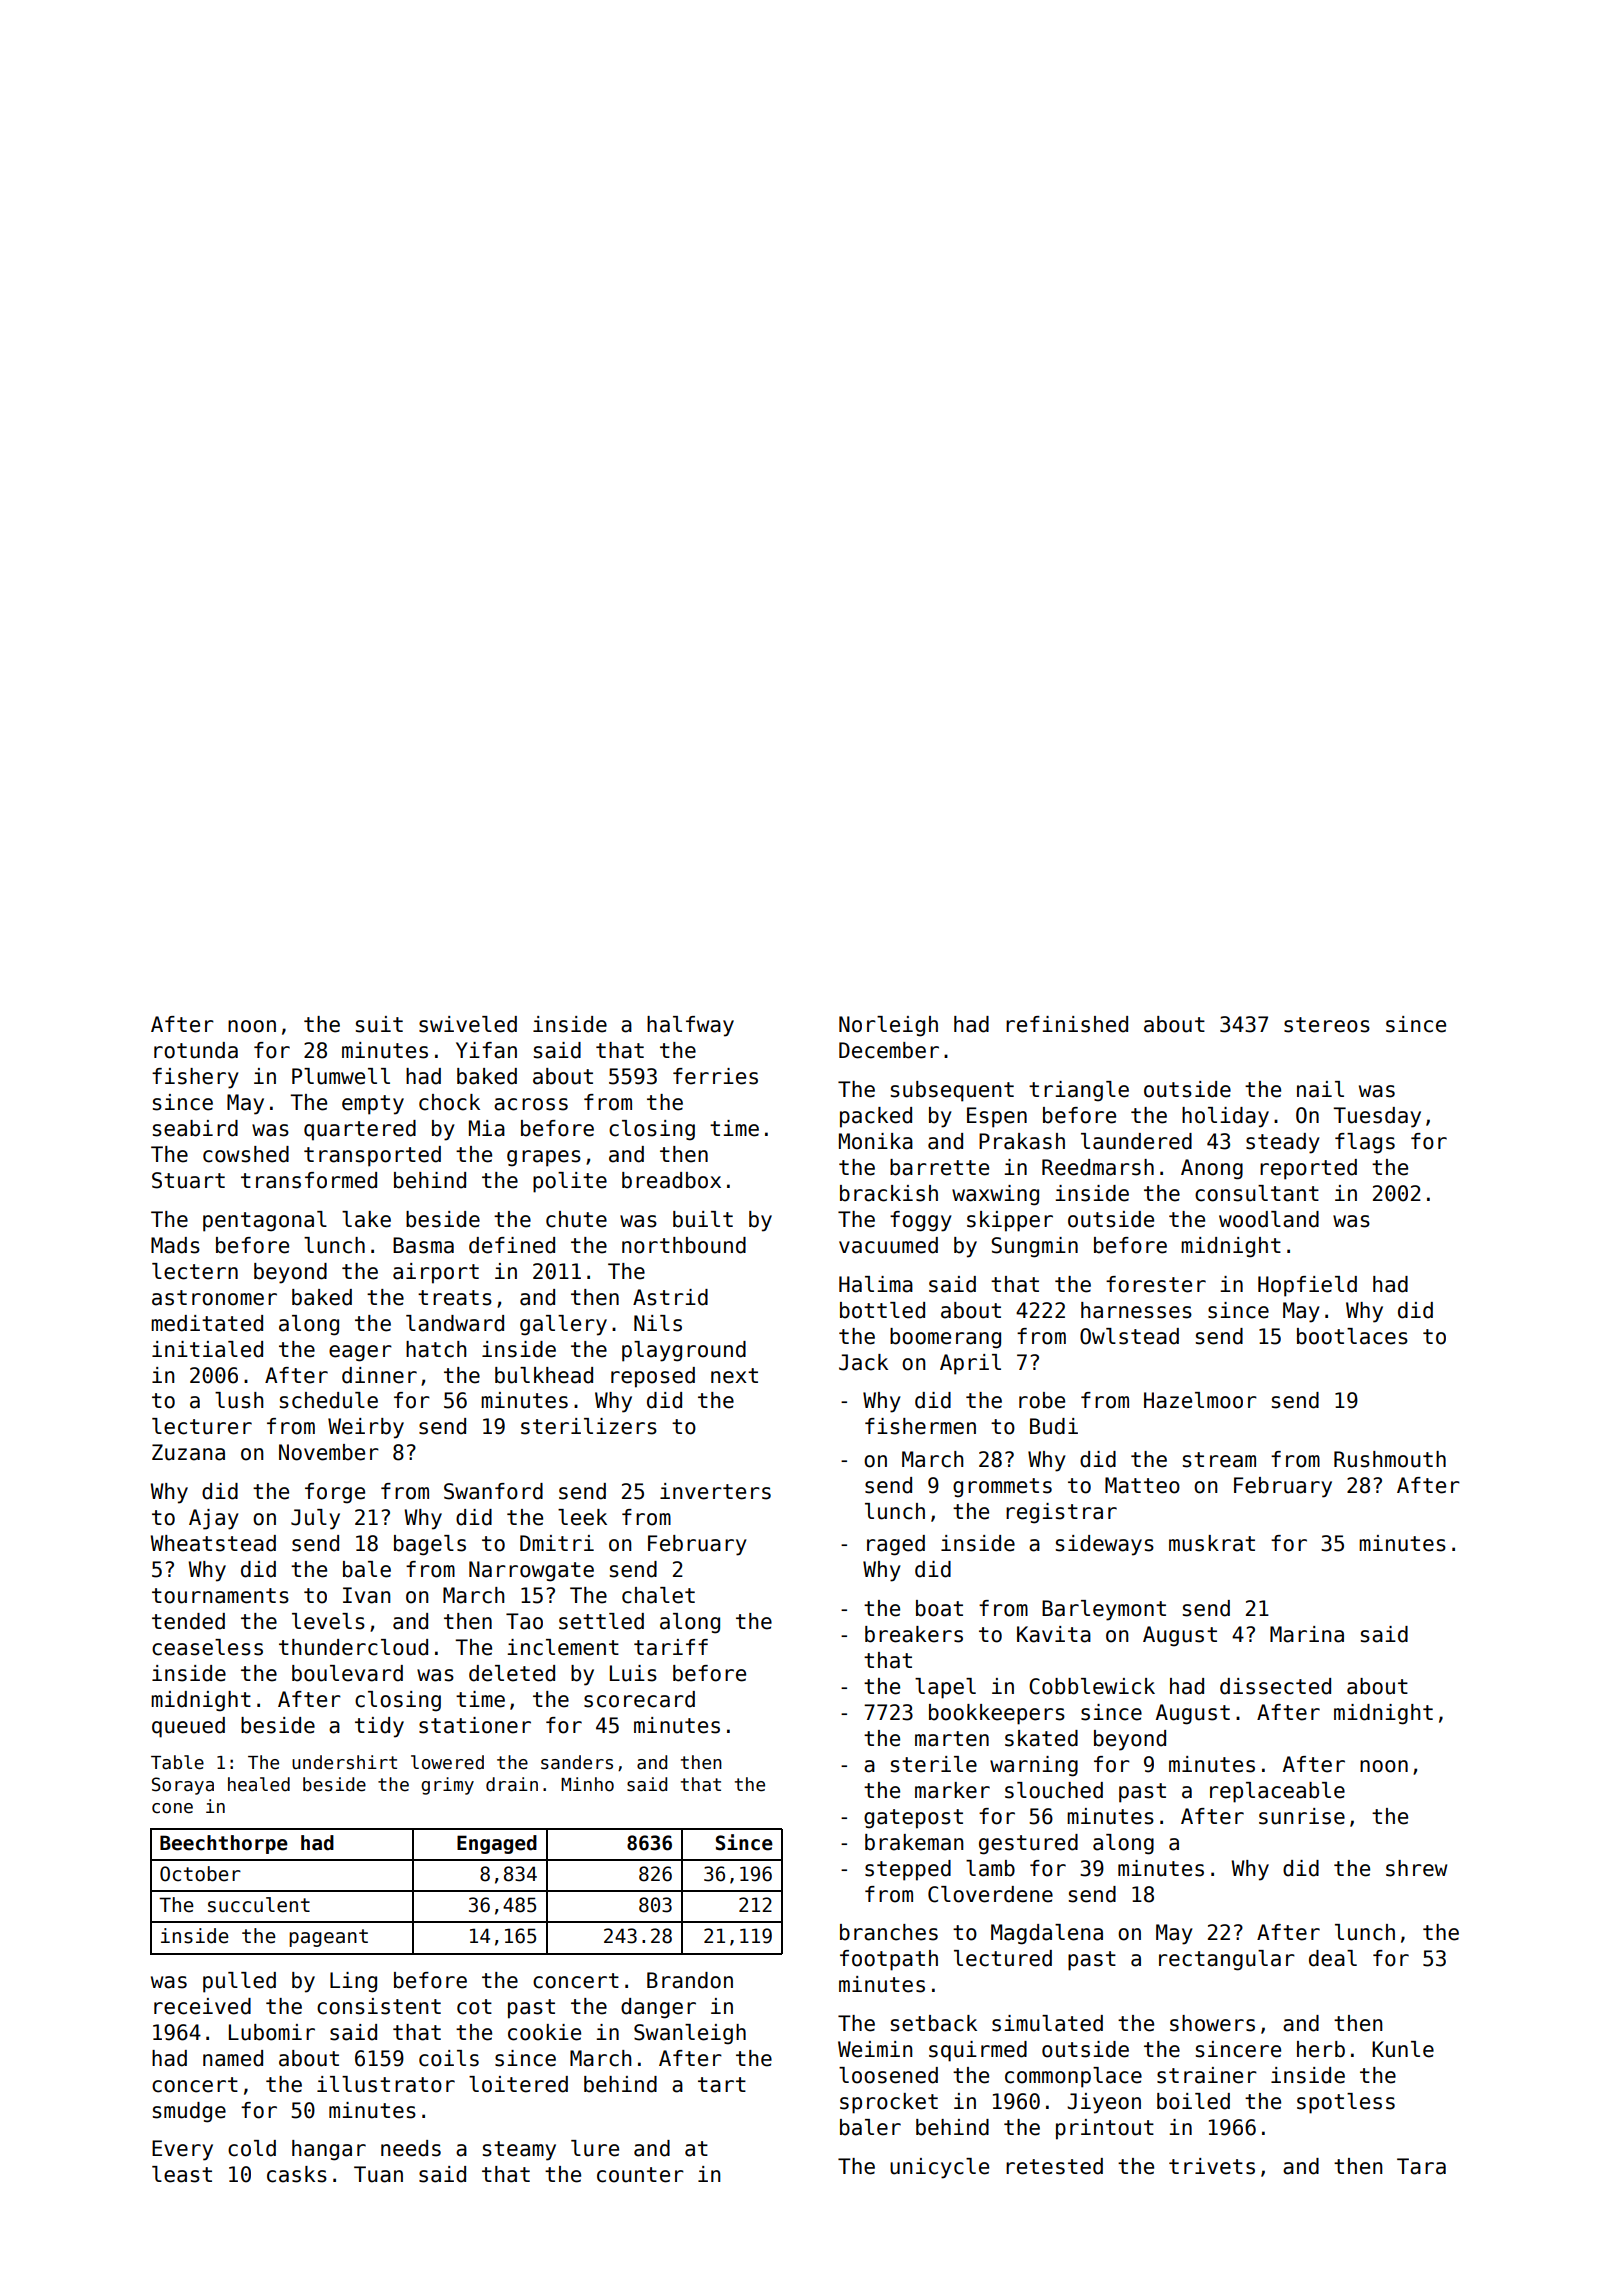 This screenshot has height=2292, width=1620. I want to click on Tuan, so click(378, 2174).
